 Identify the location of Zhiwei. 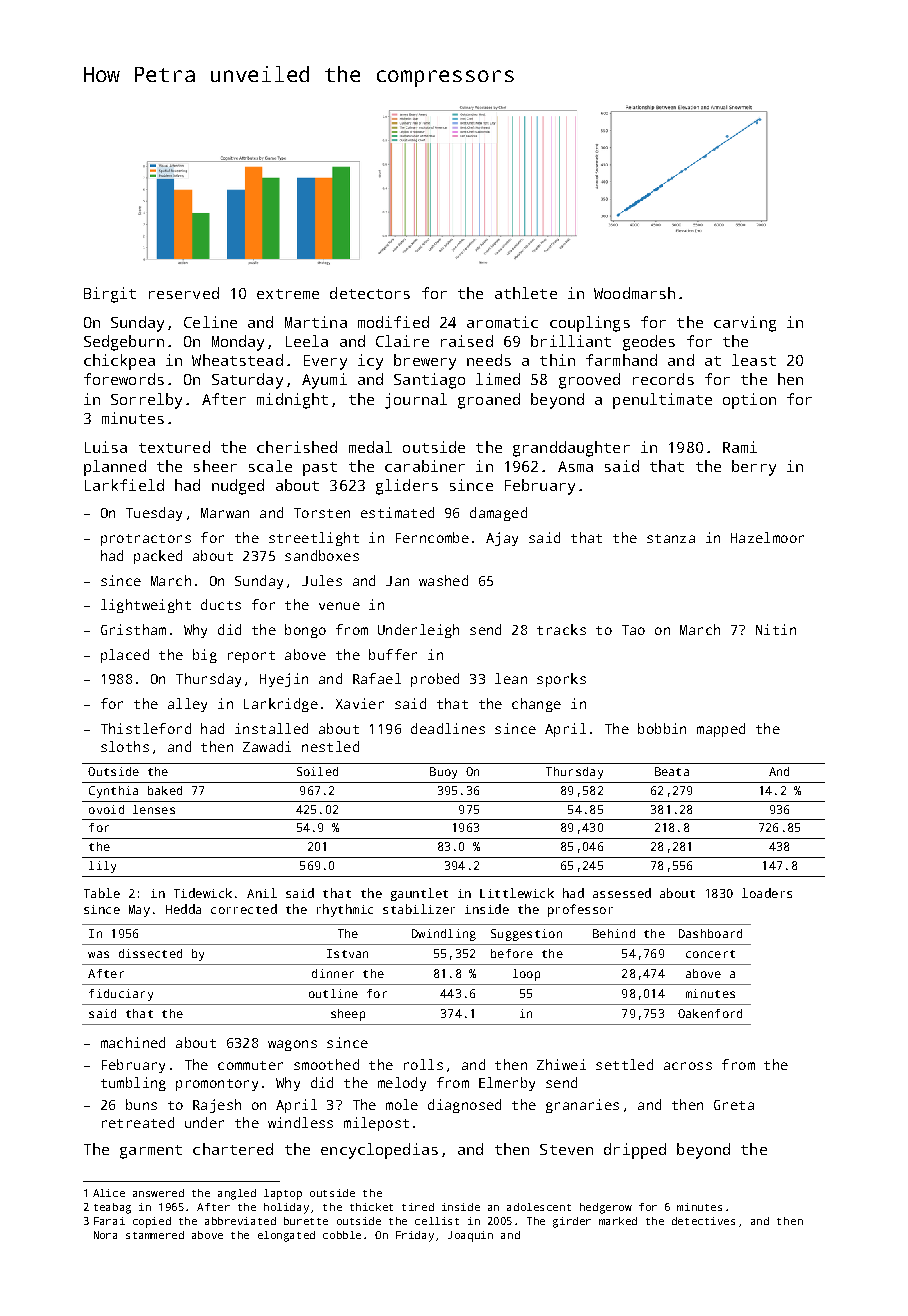
(561, 1064).
